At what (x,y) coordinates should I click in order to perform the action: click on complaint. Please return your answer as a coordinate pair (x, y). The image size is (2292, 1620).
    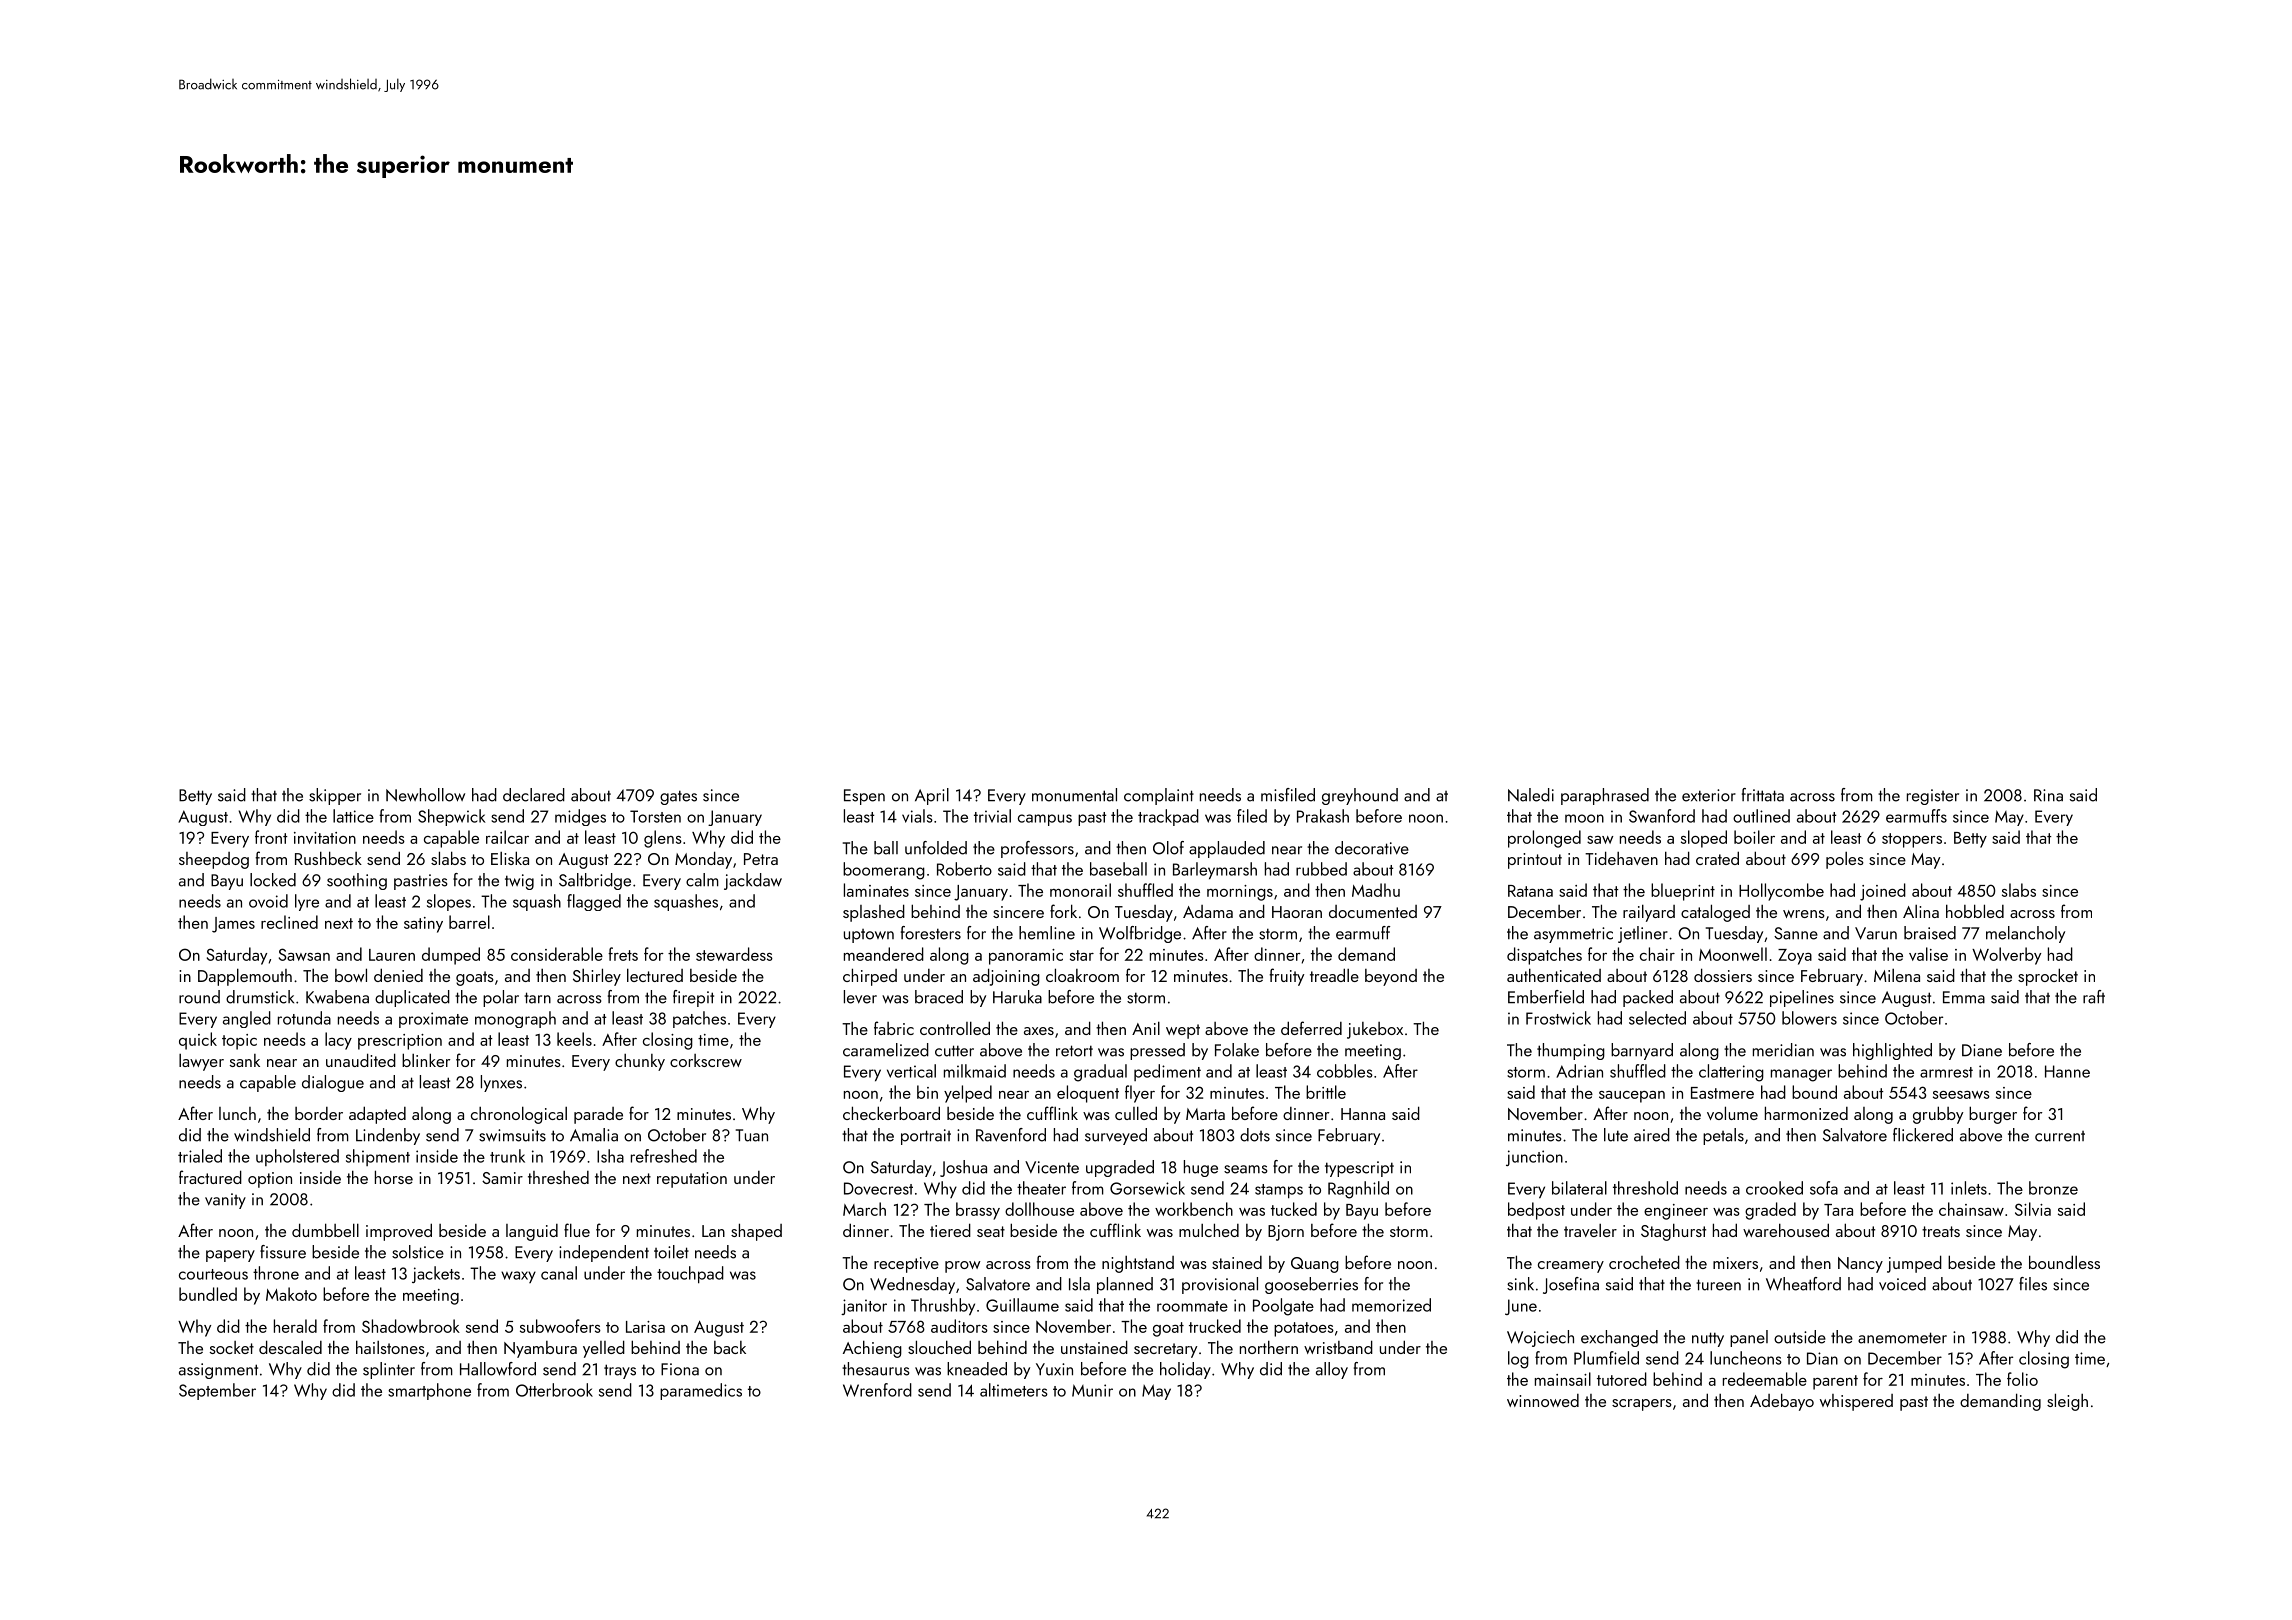
    Looking at the image, I should click on (1159, 796).
